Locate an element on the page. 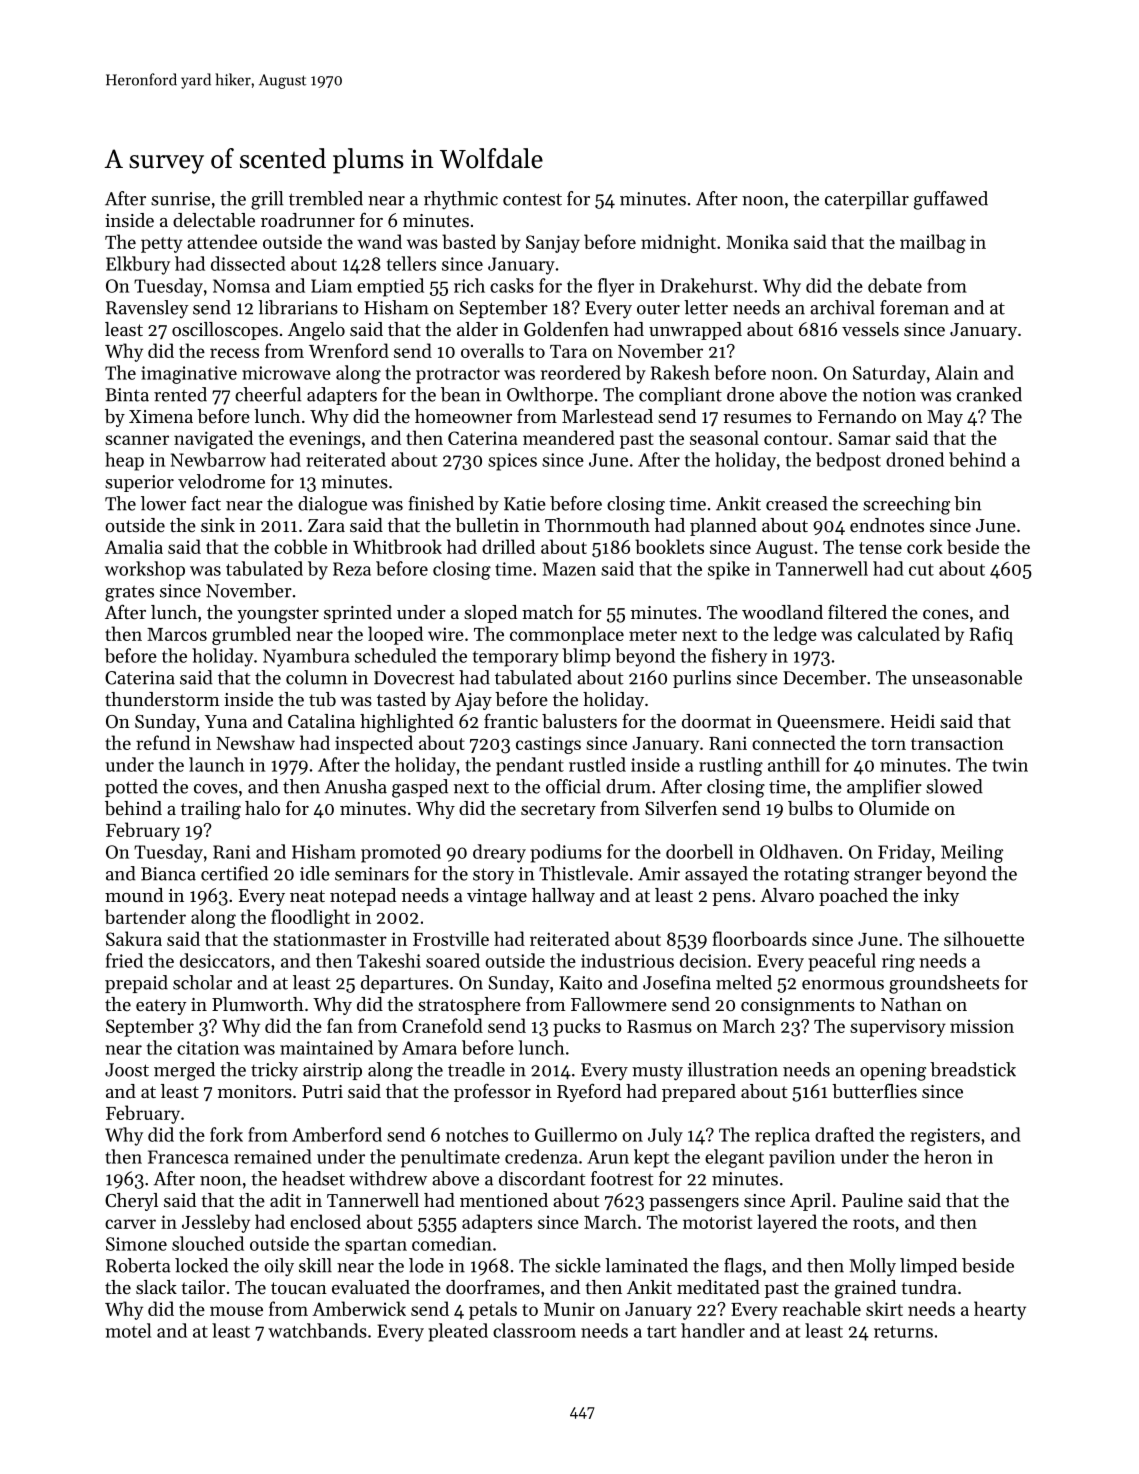  trembled is located at coordinates (326, 198).
